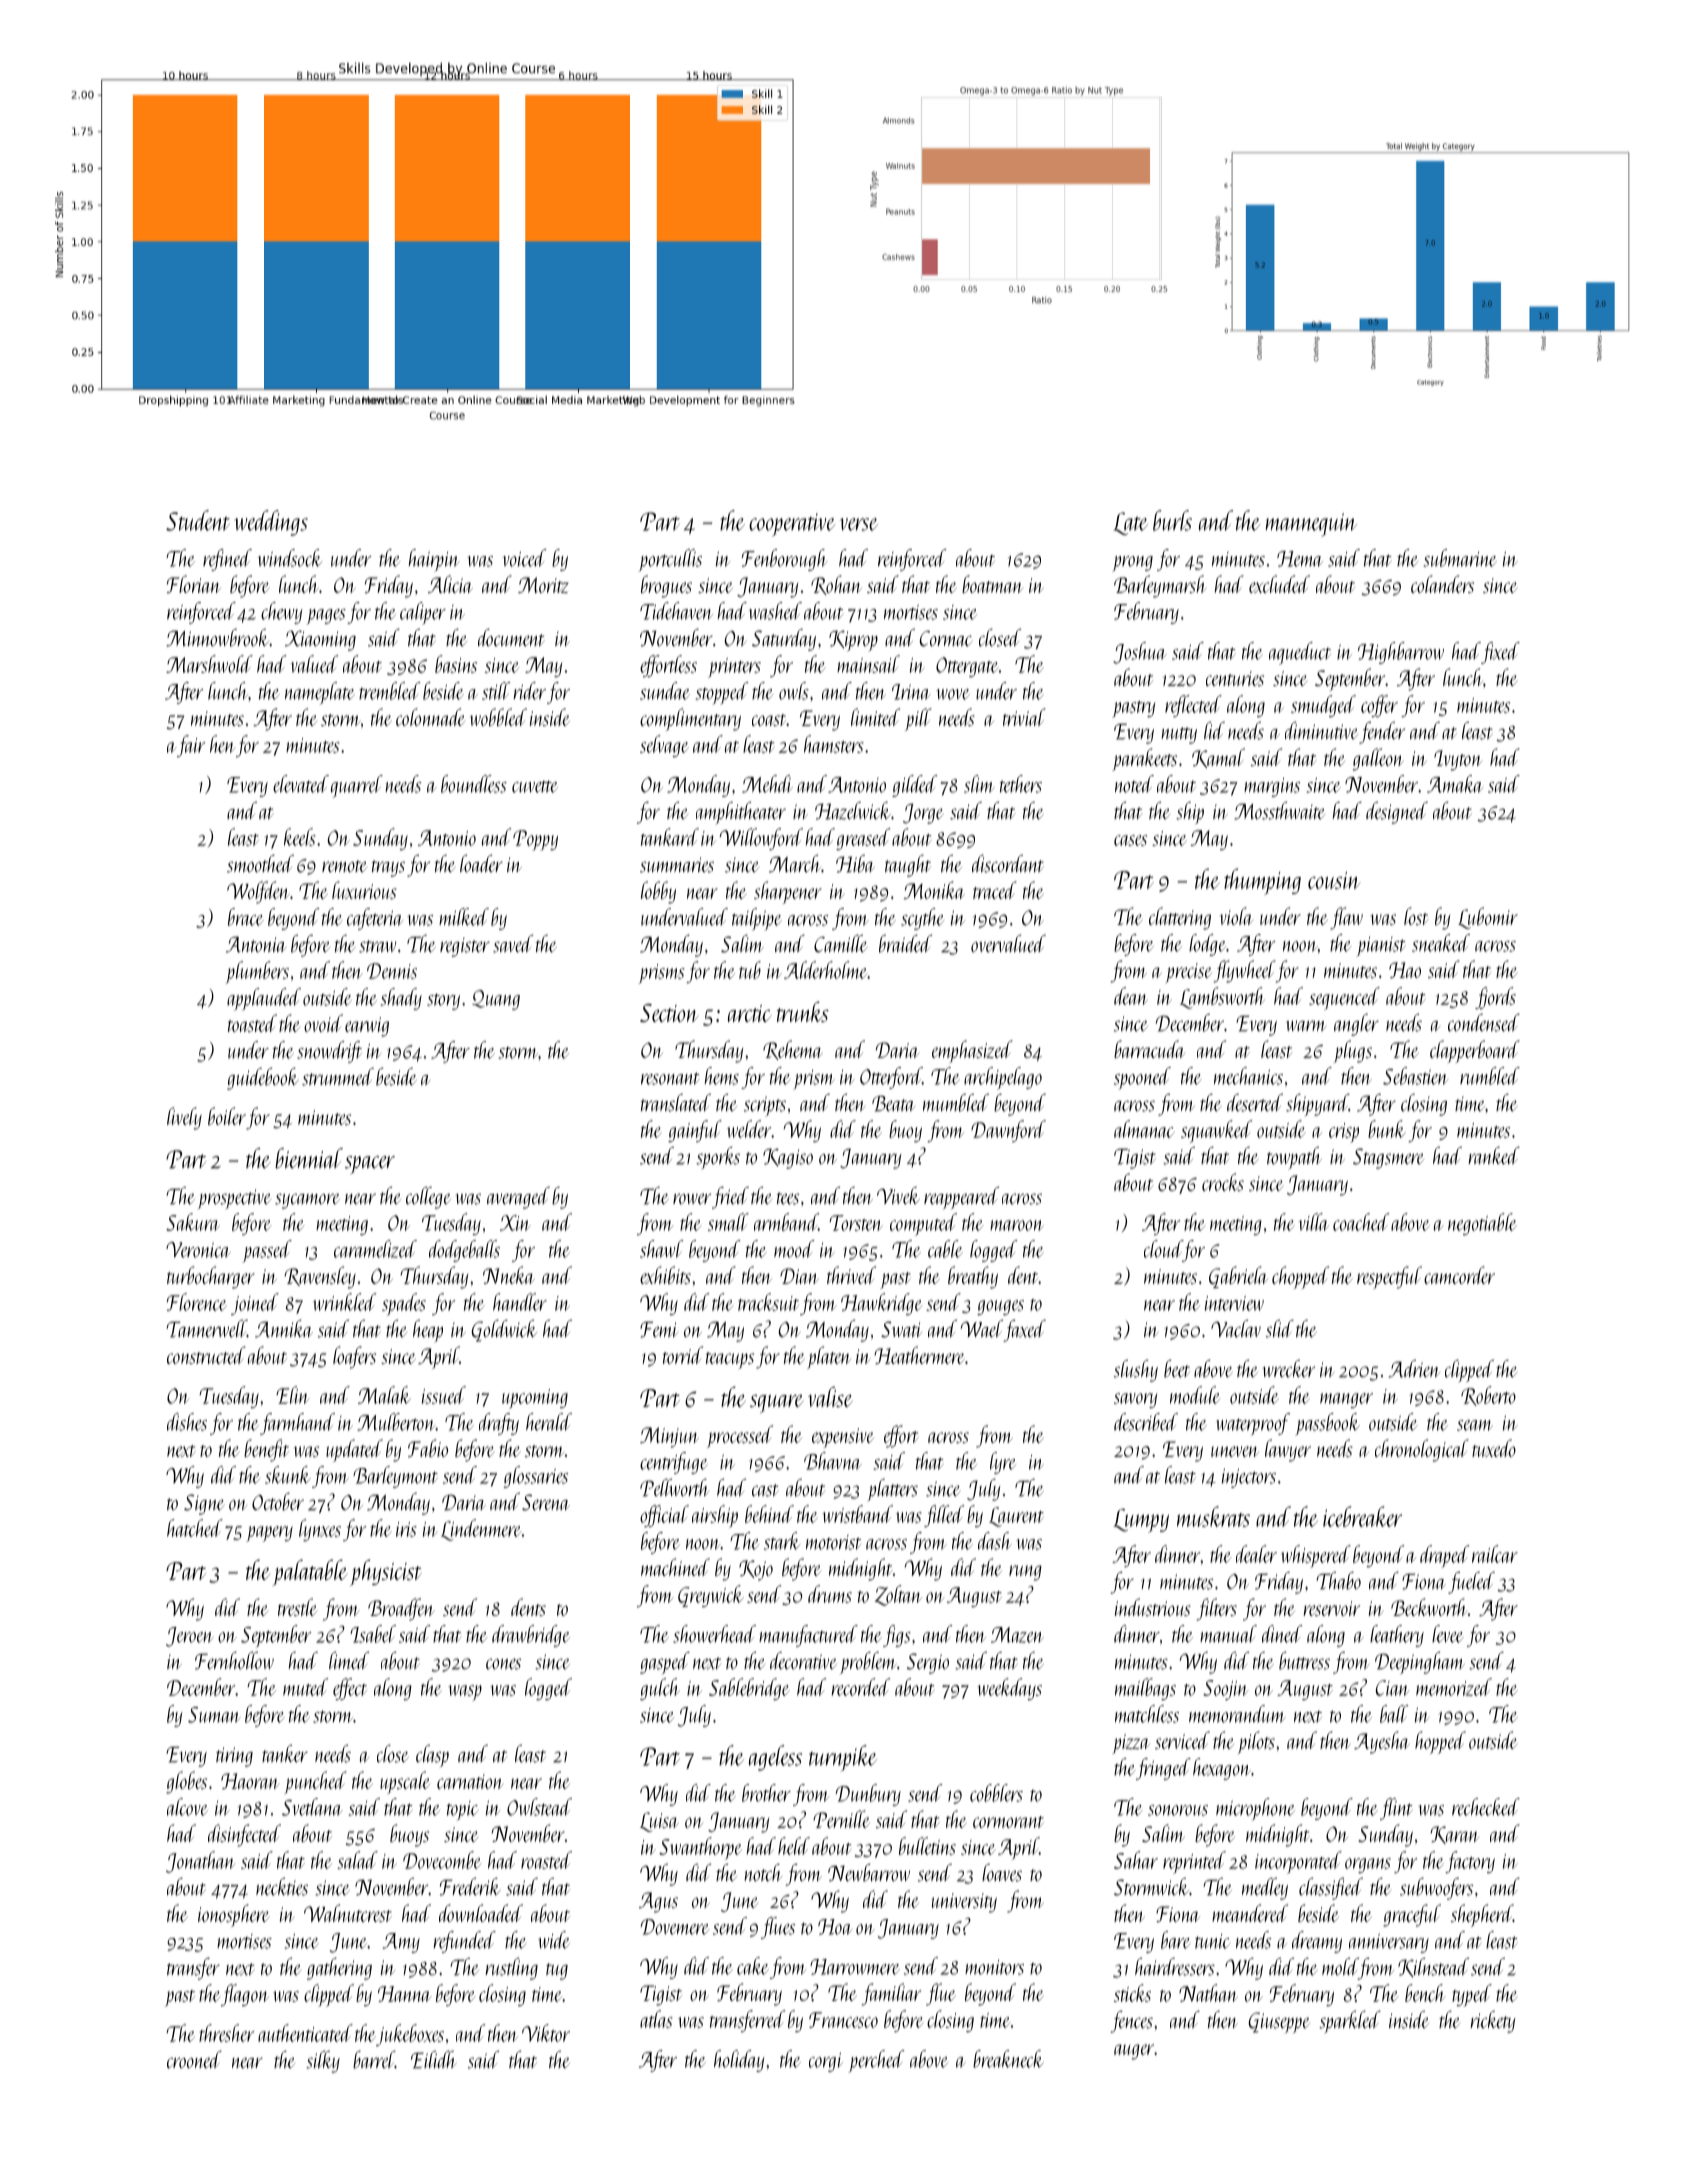 The image size is (1683, 2178). Describe the element at coordinates (186, 1782) in the screenshot. I see `globes` at that location.
